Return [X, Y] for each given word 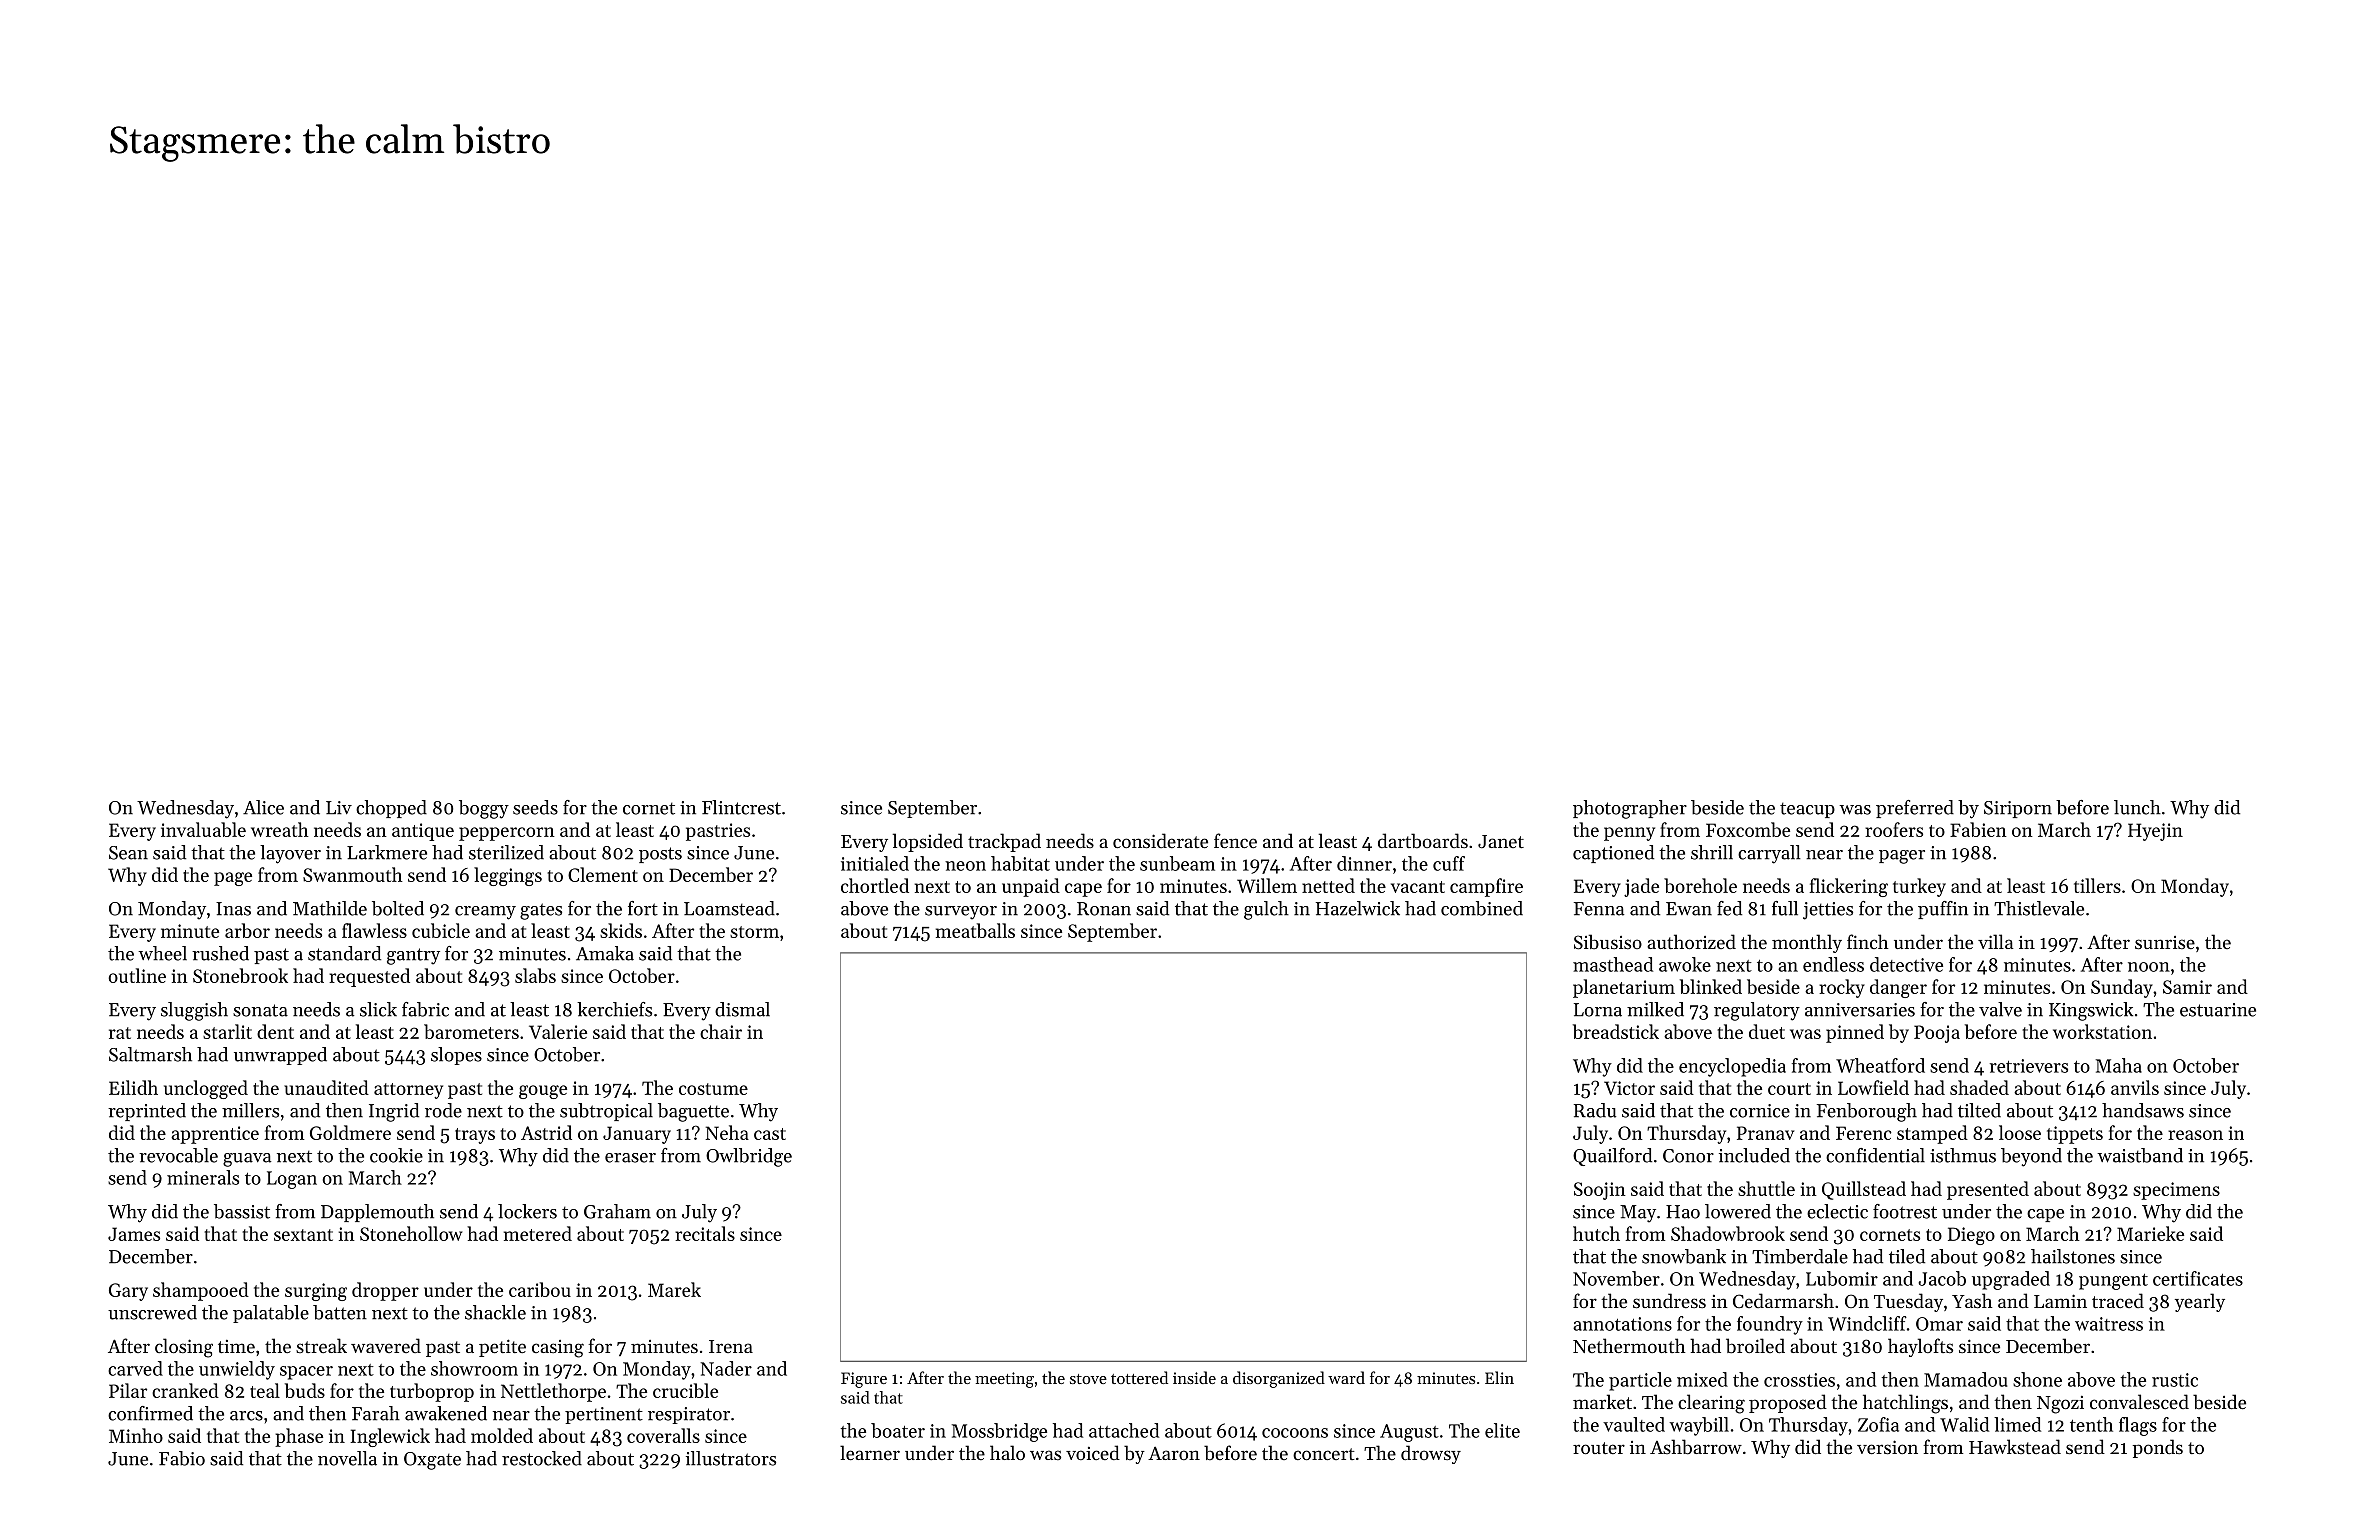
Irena [731, 1346]
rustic [2175, 1380]
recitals [705, 1233]
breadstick [1616, 1031]
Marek [674, 1289]
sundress [1669, 1300]
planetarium [1624, 988]
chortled [875, 885]
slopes [456, 1056]
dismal [742, 1009]
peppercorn [507, 834]
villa [1995, 941]
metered [538, 1233]
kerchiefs [614, 1009]
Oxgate [432, 1461]
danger [1898, 988]
